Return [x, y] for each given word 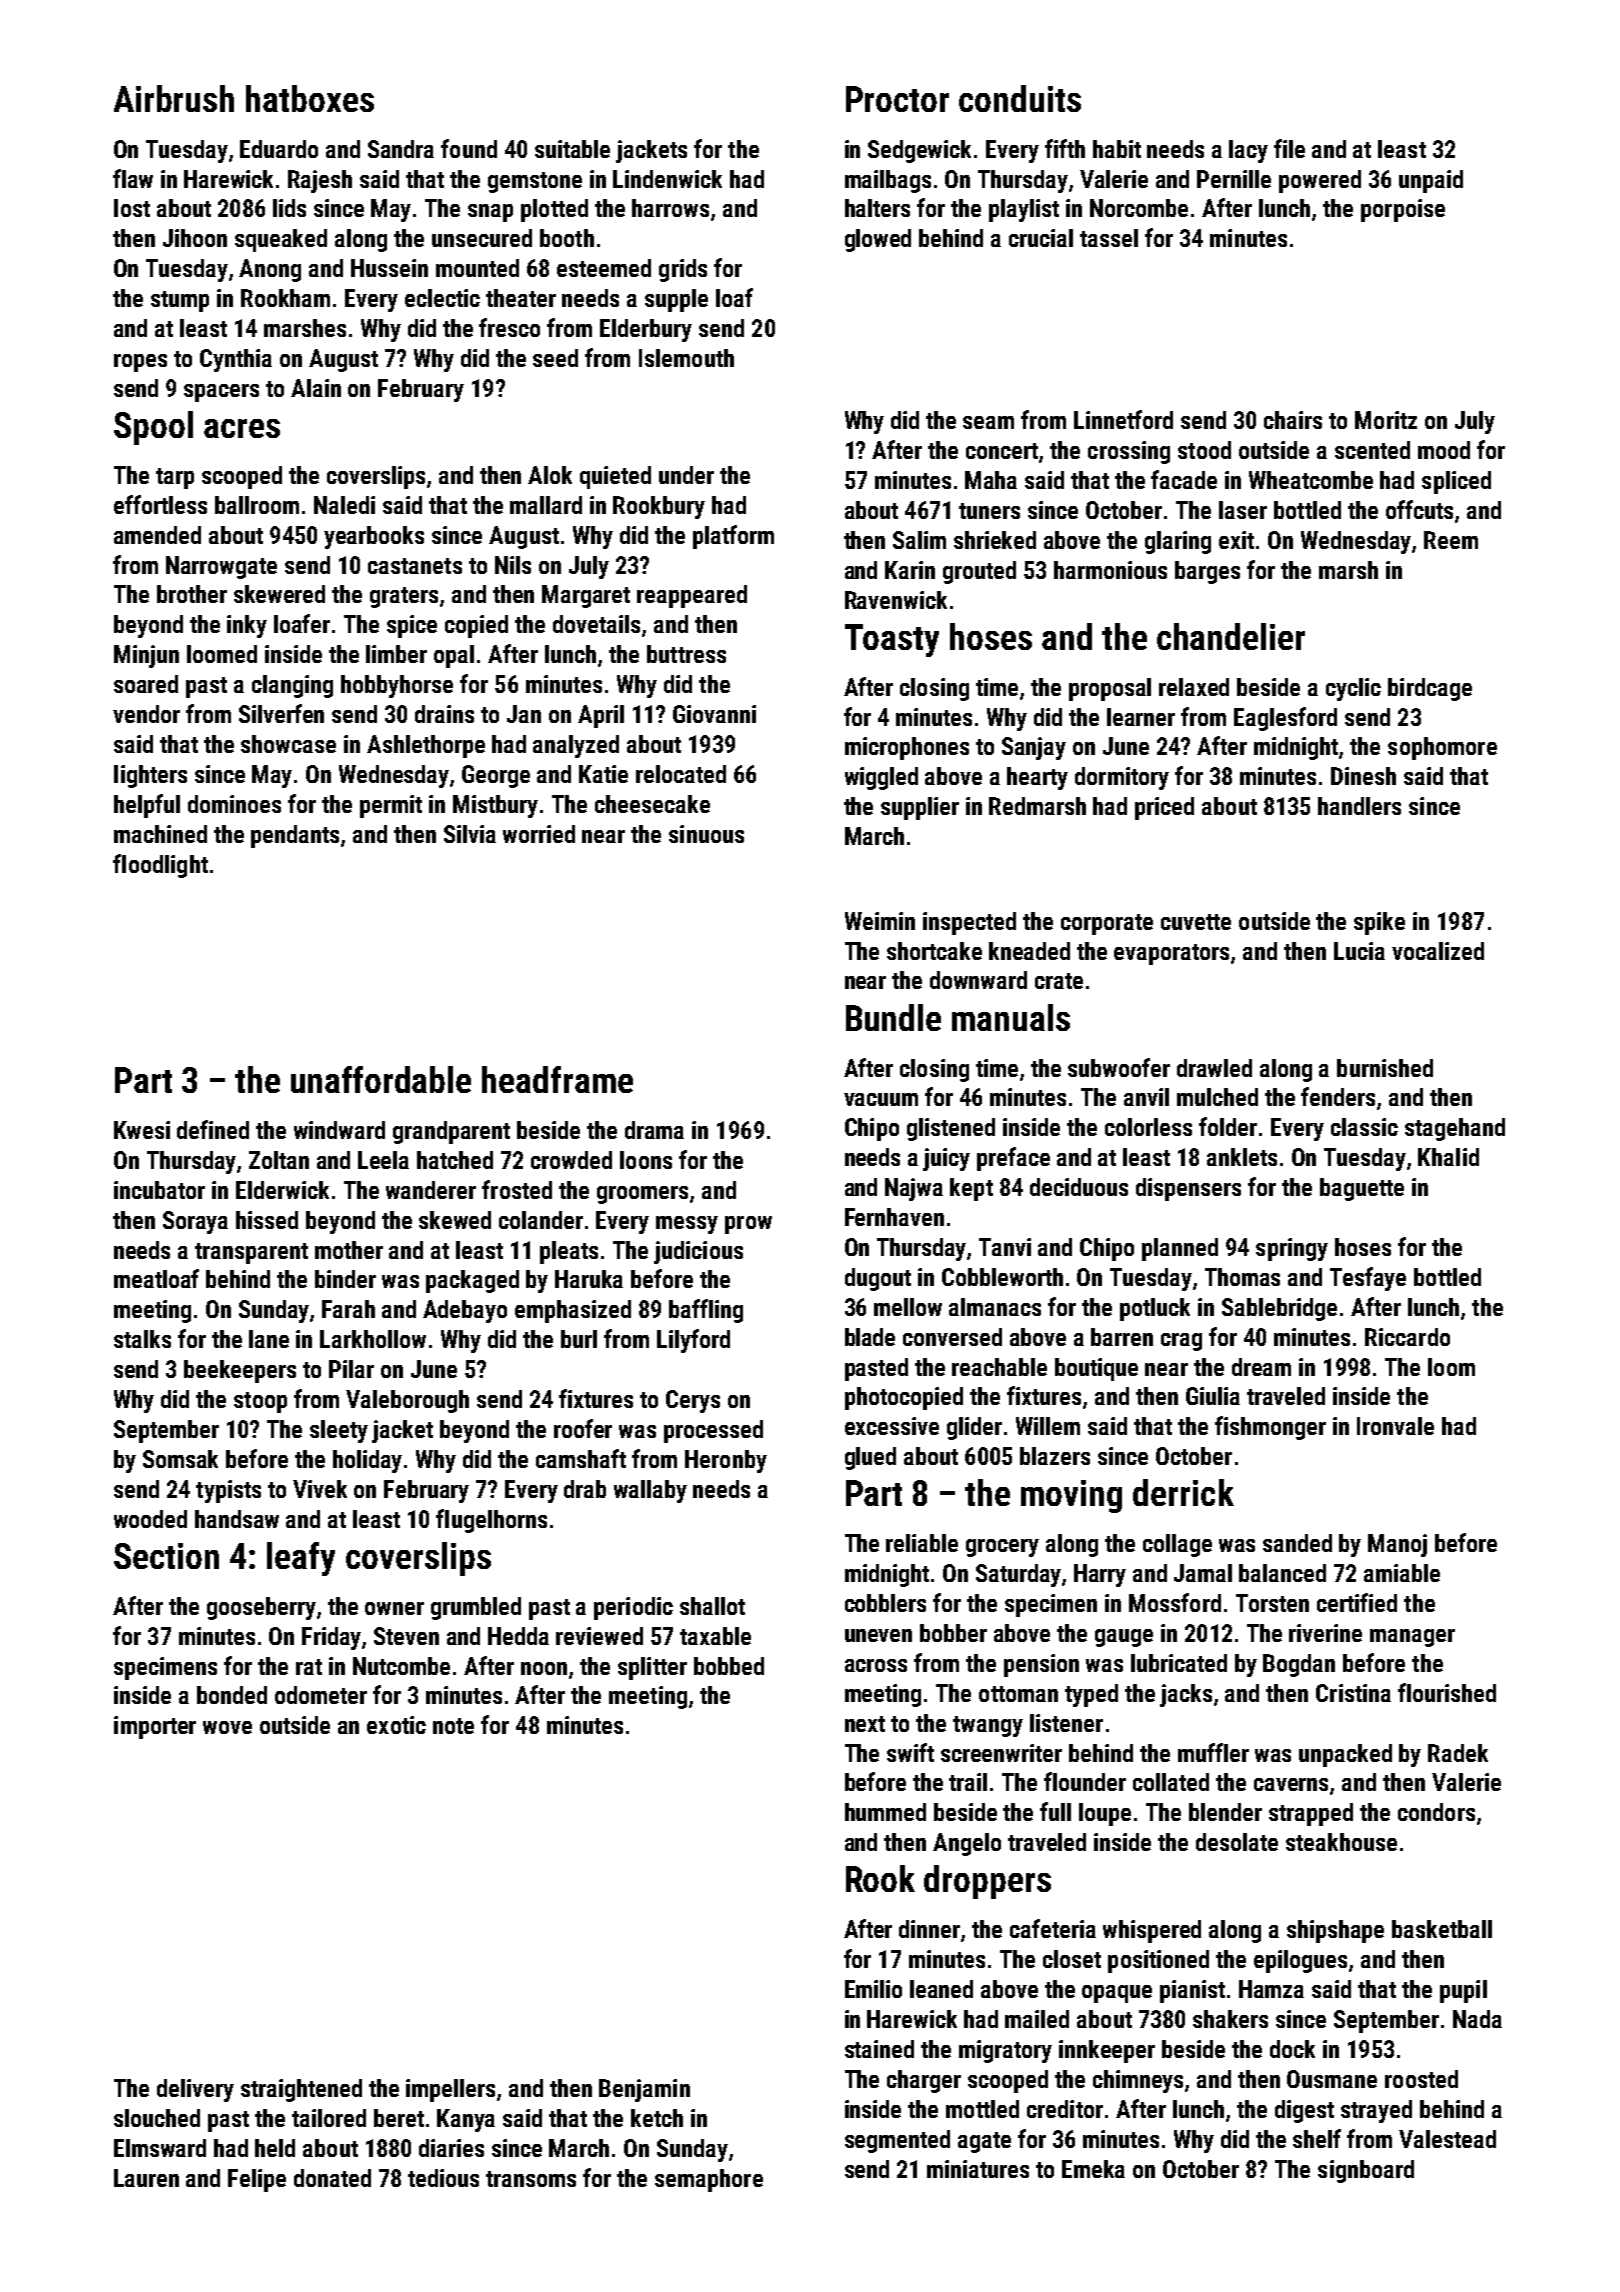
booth [567, 238]
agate [984, 2142]
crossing [1129, 452]
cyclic [1353, 689]
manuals [1011, 1017]
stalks [142, 1339]
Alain [316, 388]
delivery [195, 2090]
